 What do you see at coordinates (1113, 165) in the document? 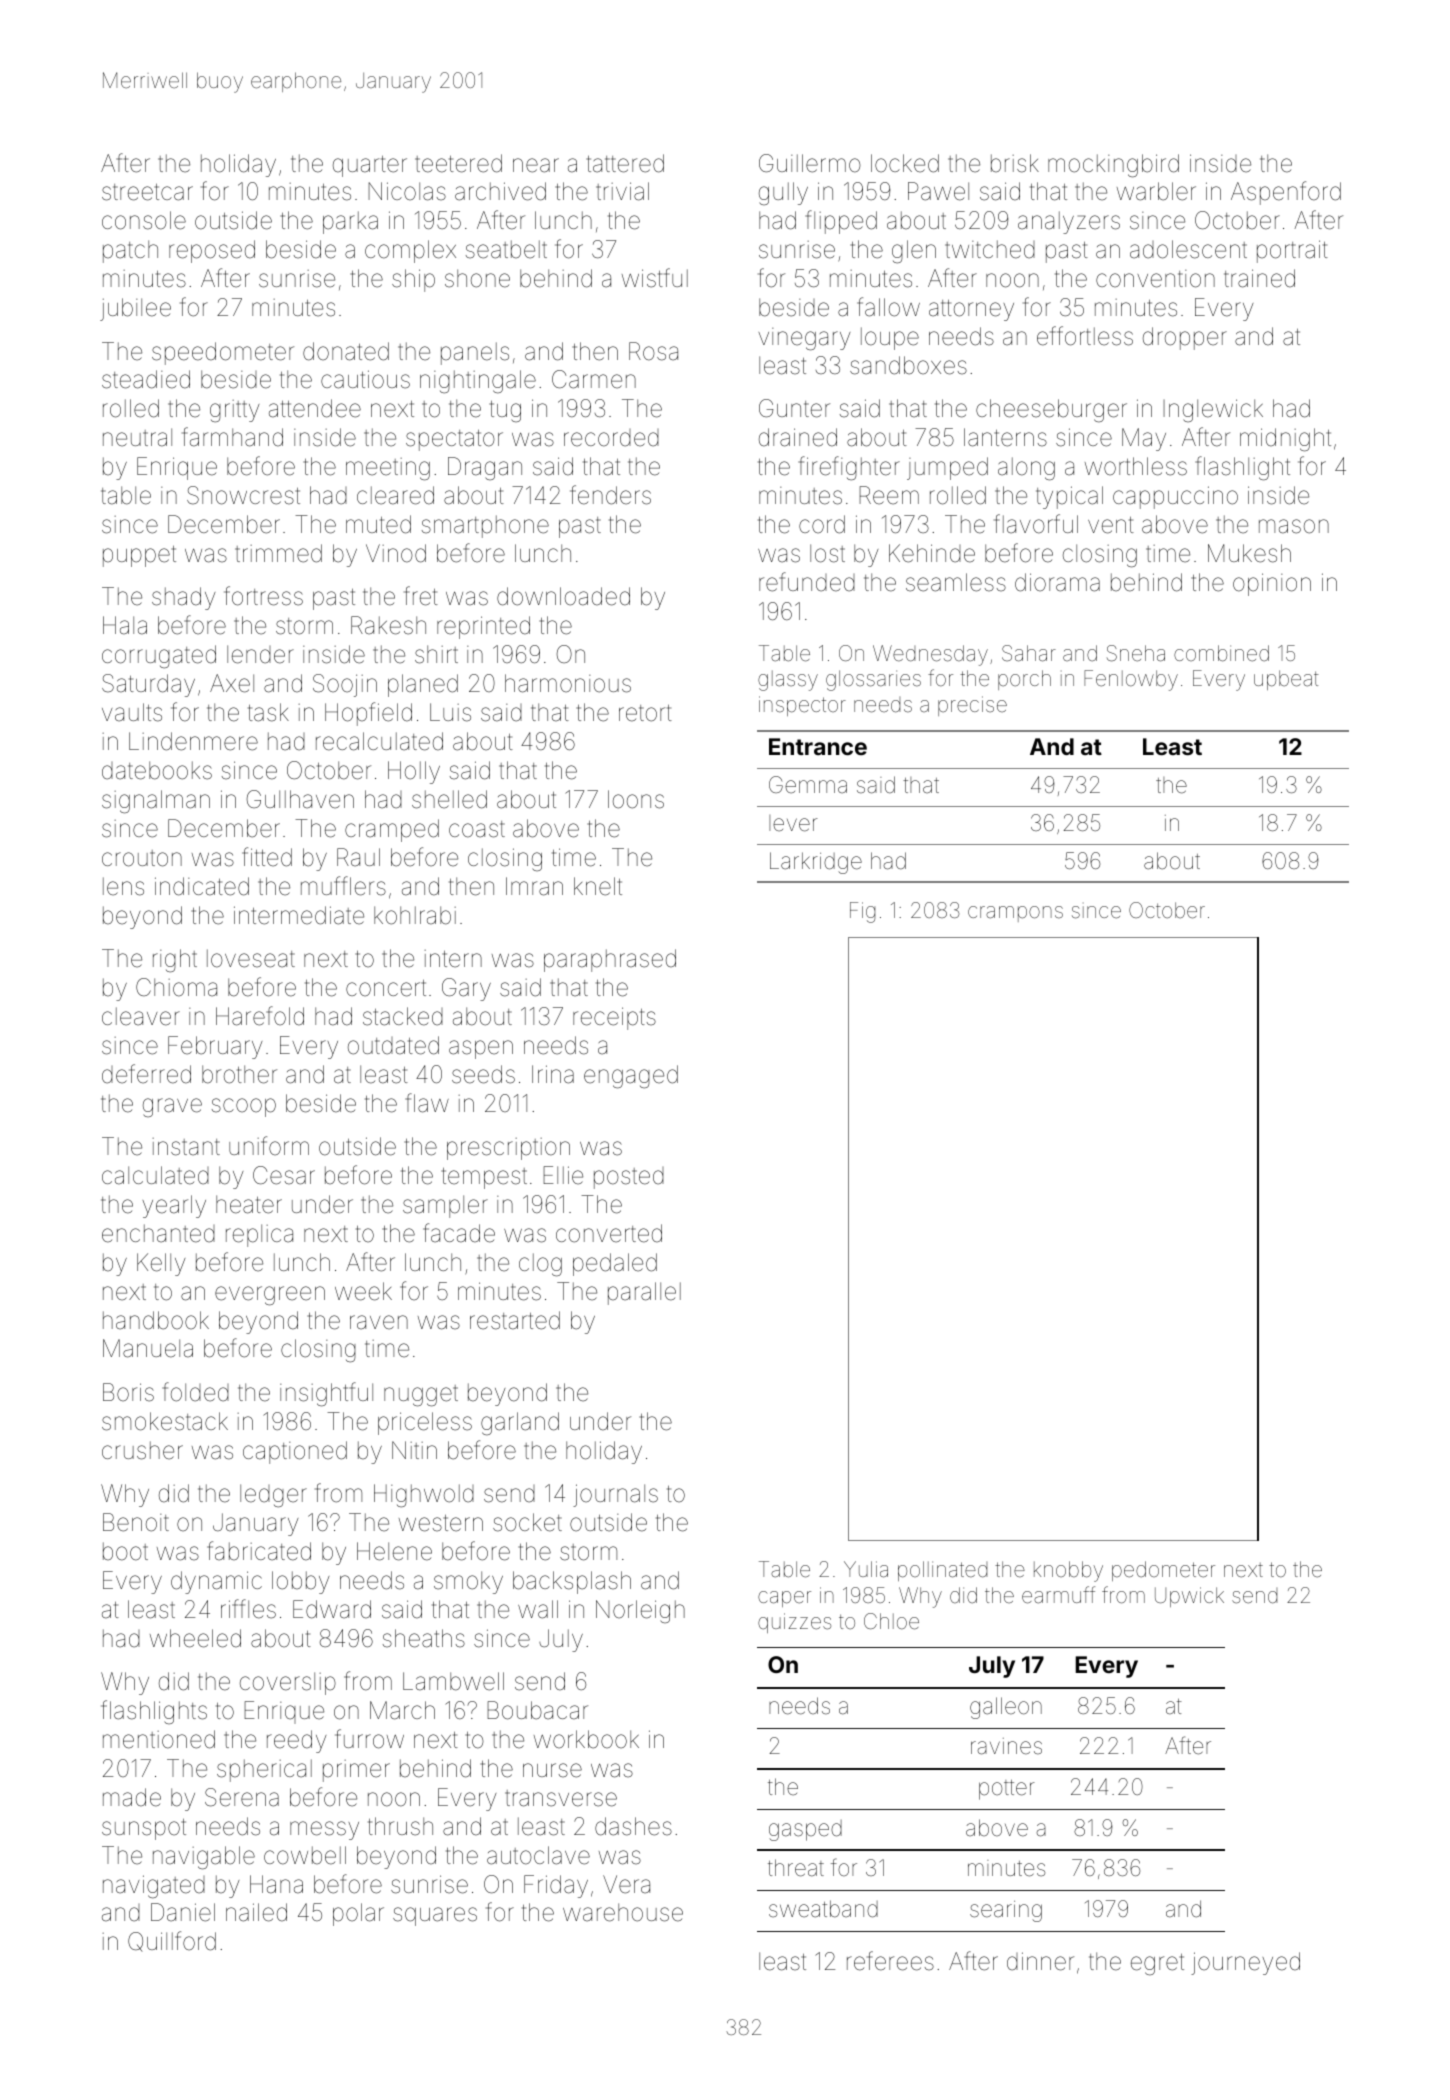
I see `mockingbird` at bounding box center [1113, 165].
